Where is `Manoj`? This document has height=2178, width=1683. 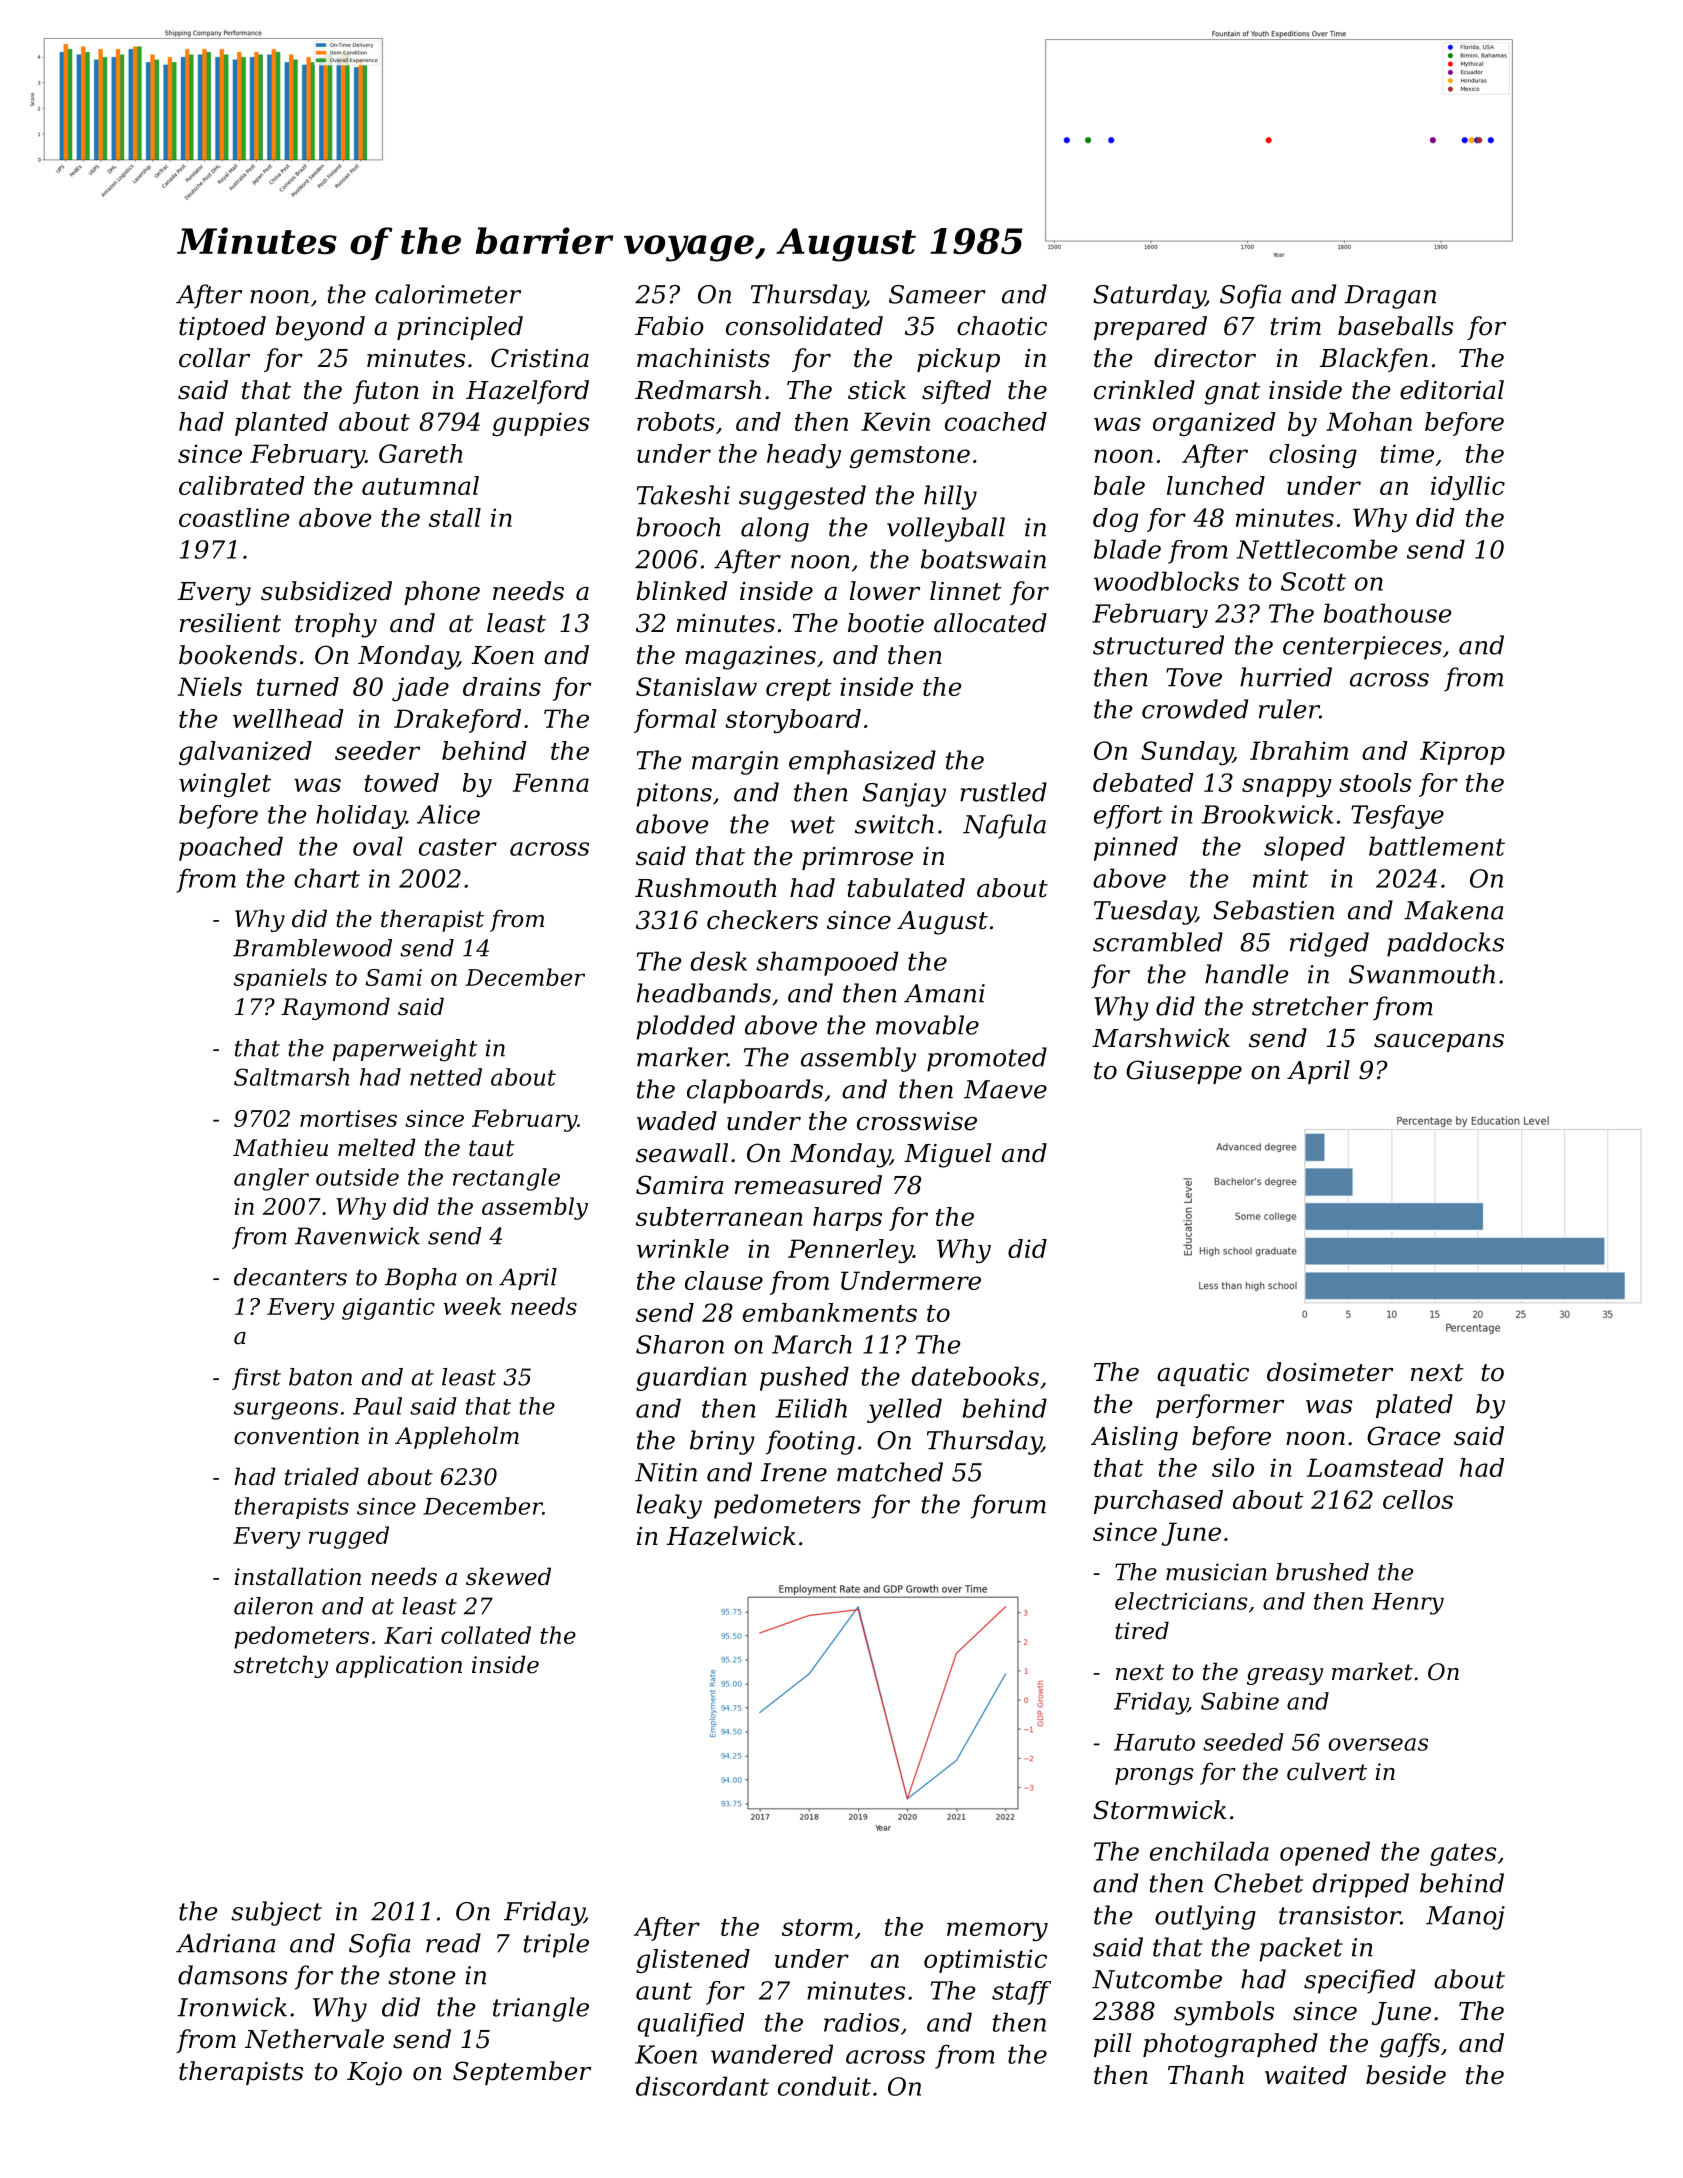 Manoj is located at coordinates (1465, 1918).
